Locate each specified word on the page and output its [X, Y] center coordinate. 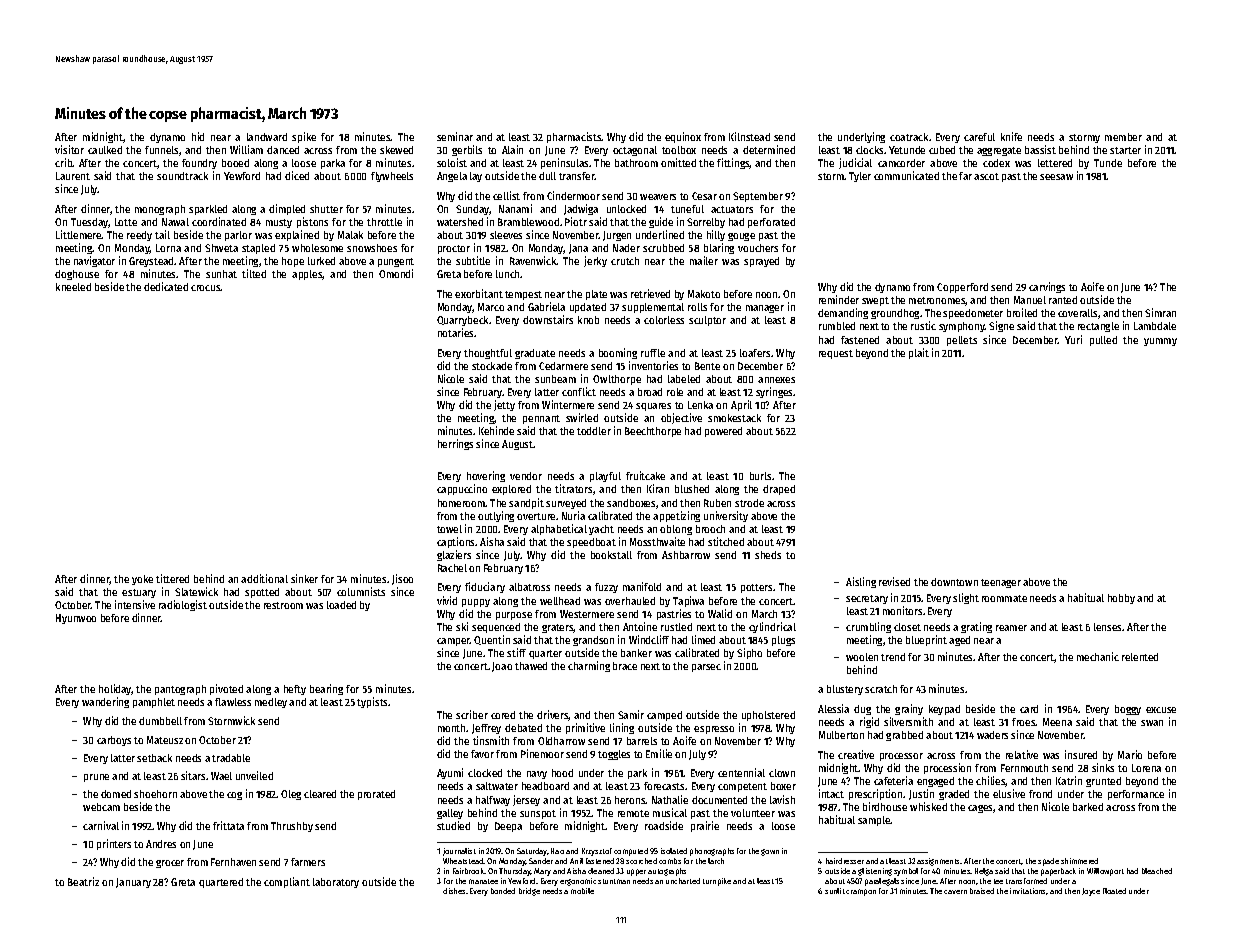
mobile [582, 891]
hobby [1121, 599]
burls [760, 476]
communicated [906, 175]
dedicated [166, 286]
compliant [287, 882]
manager [765, 309]
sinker [304, 578]
